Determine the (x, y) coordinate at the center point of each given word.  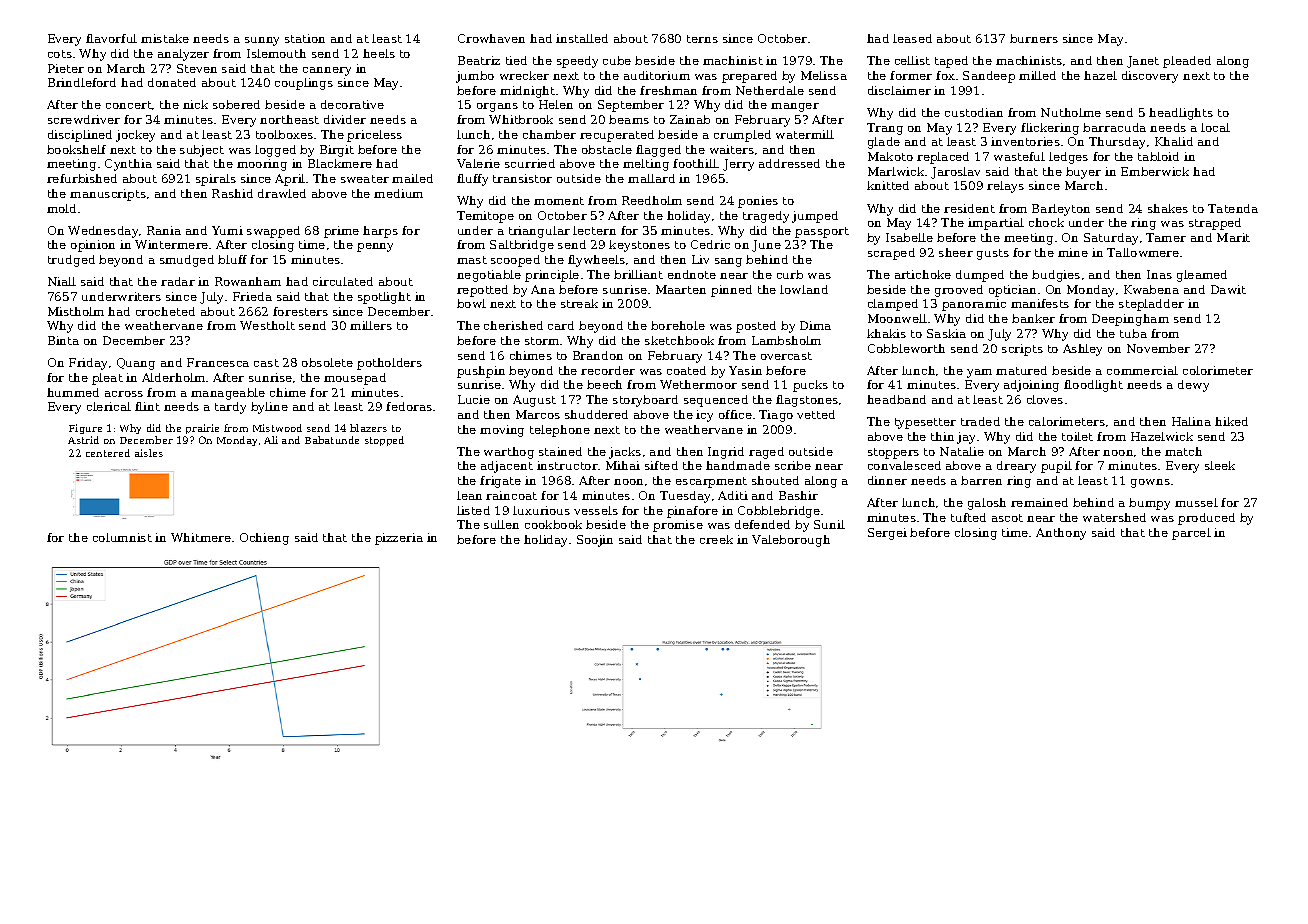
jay (966, 438)
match (1183, 451)
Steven (197, 68)
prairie (202, 429)
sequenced (716, 401)
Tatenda (1233, 208)
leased (912, 38)
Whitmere (201, 537)
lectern (594, 230)
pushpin (481, 372)
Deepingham (1130, 320)
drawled (282, 193)
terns (702, 39)
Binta (63, 340)
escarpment (711, 482)
